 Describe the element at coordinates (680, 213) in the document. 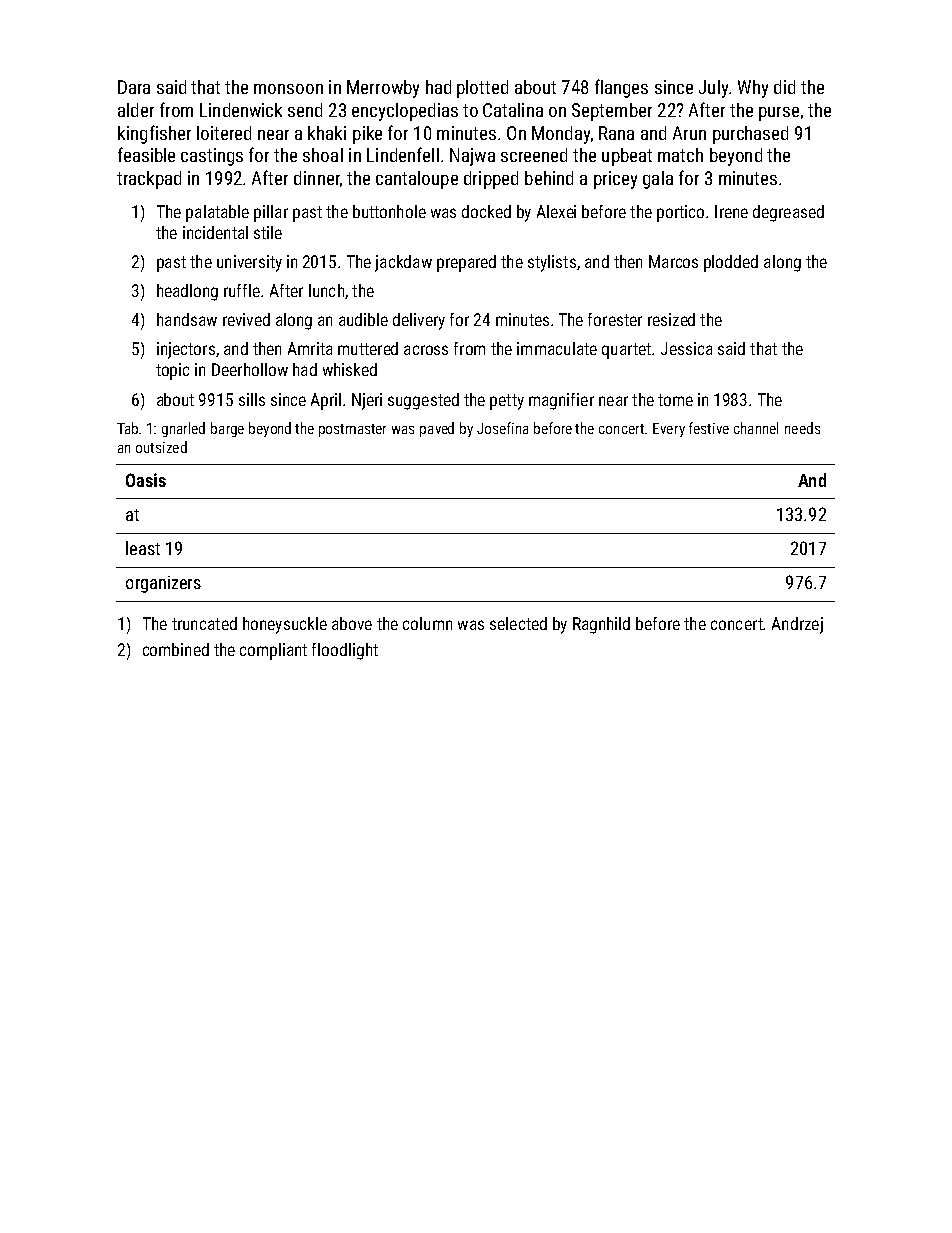

I see `portico` at that location.
